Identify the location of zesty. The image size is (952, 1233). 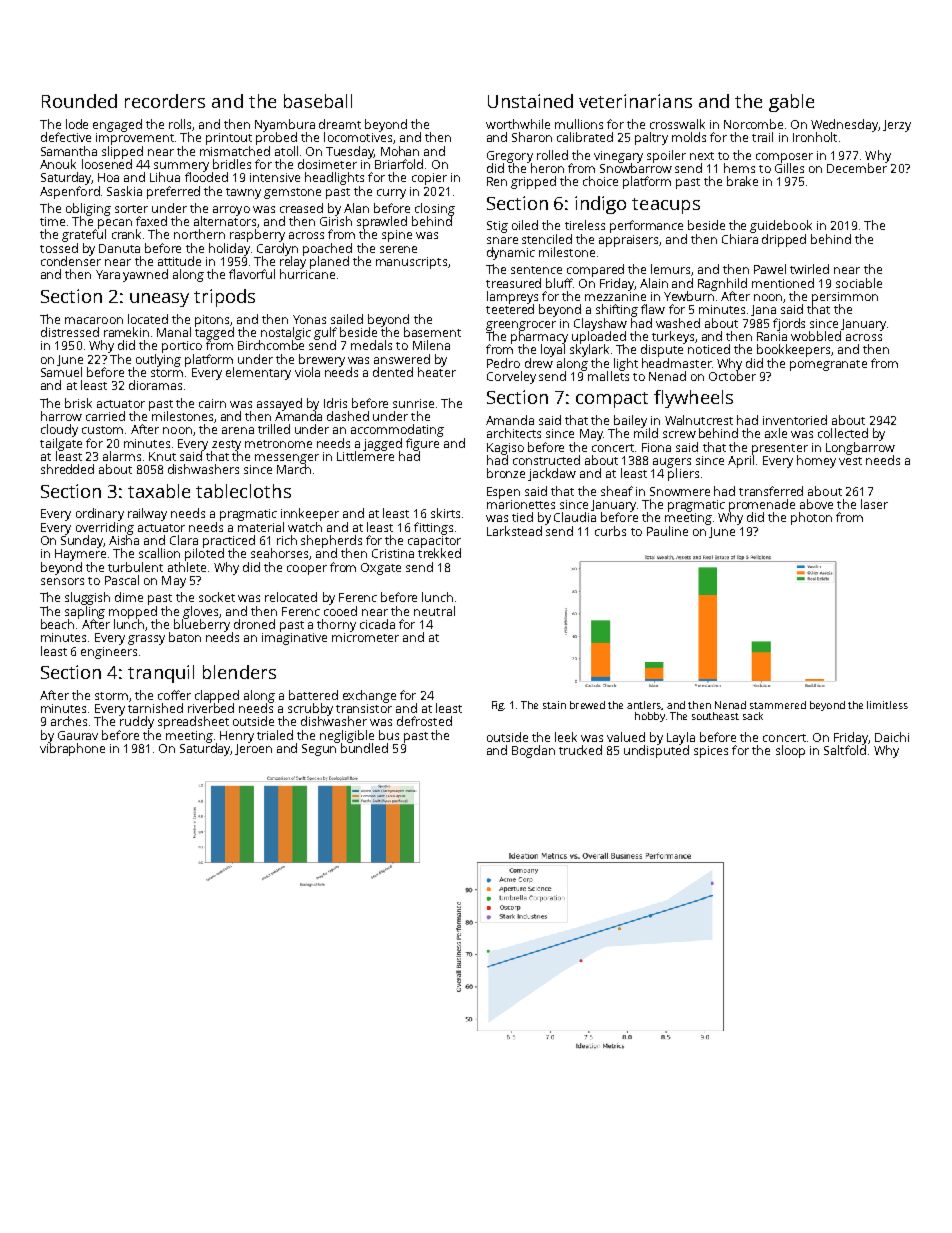
(226, 445).
